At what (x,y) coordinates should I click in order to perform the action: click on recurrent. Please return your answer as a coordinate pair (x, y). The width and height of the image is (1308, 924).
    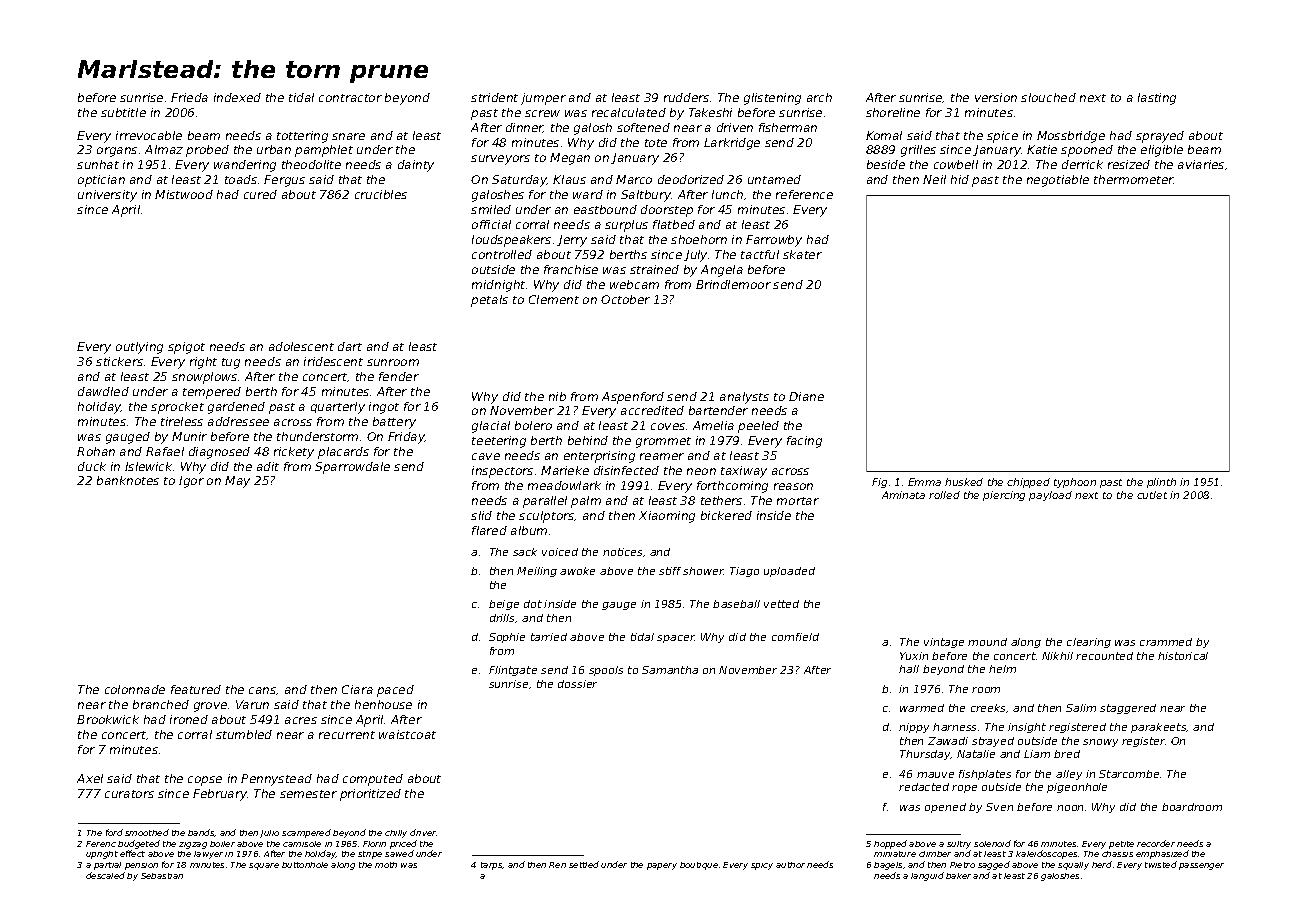
    Looking at the image, I should click on (347, 735).
